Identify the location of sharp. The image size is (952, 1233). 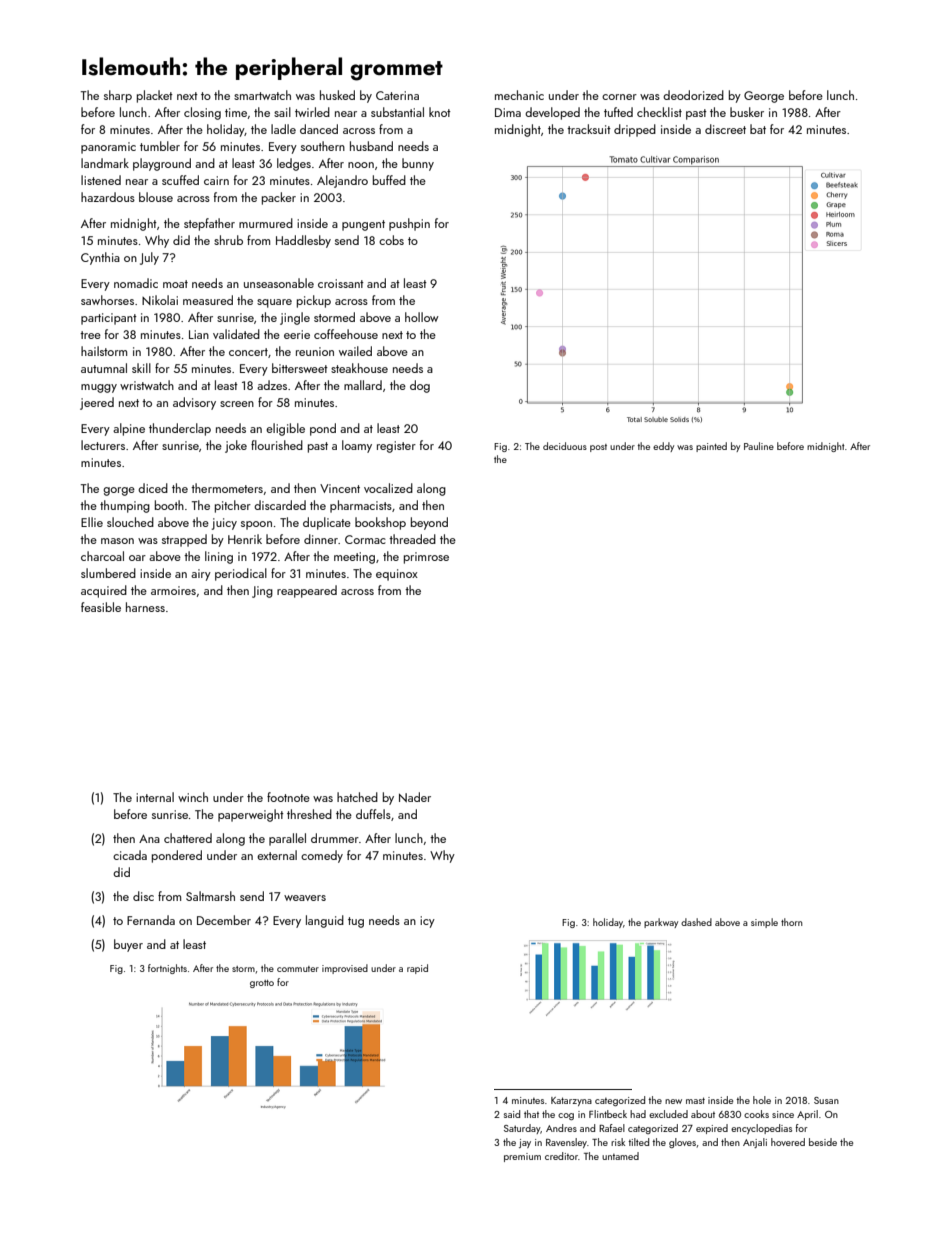
(118, 96).
